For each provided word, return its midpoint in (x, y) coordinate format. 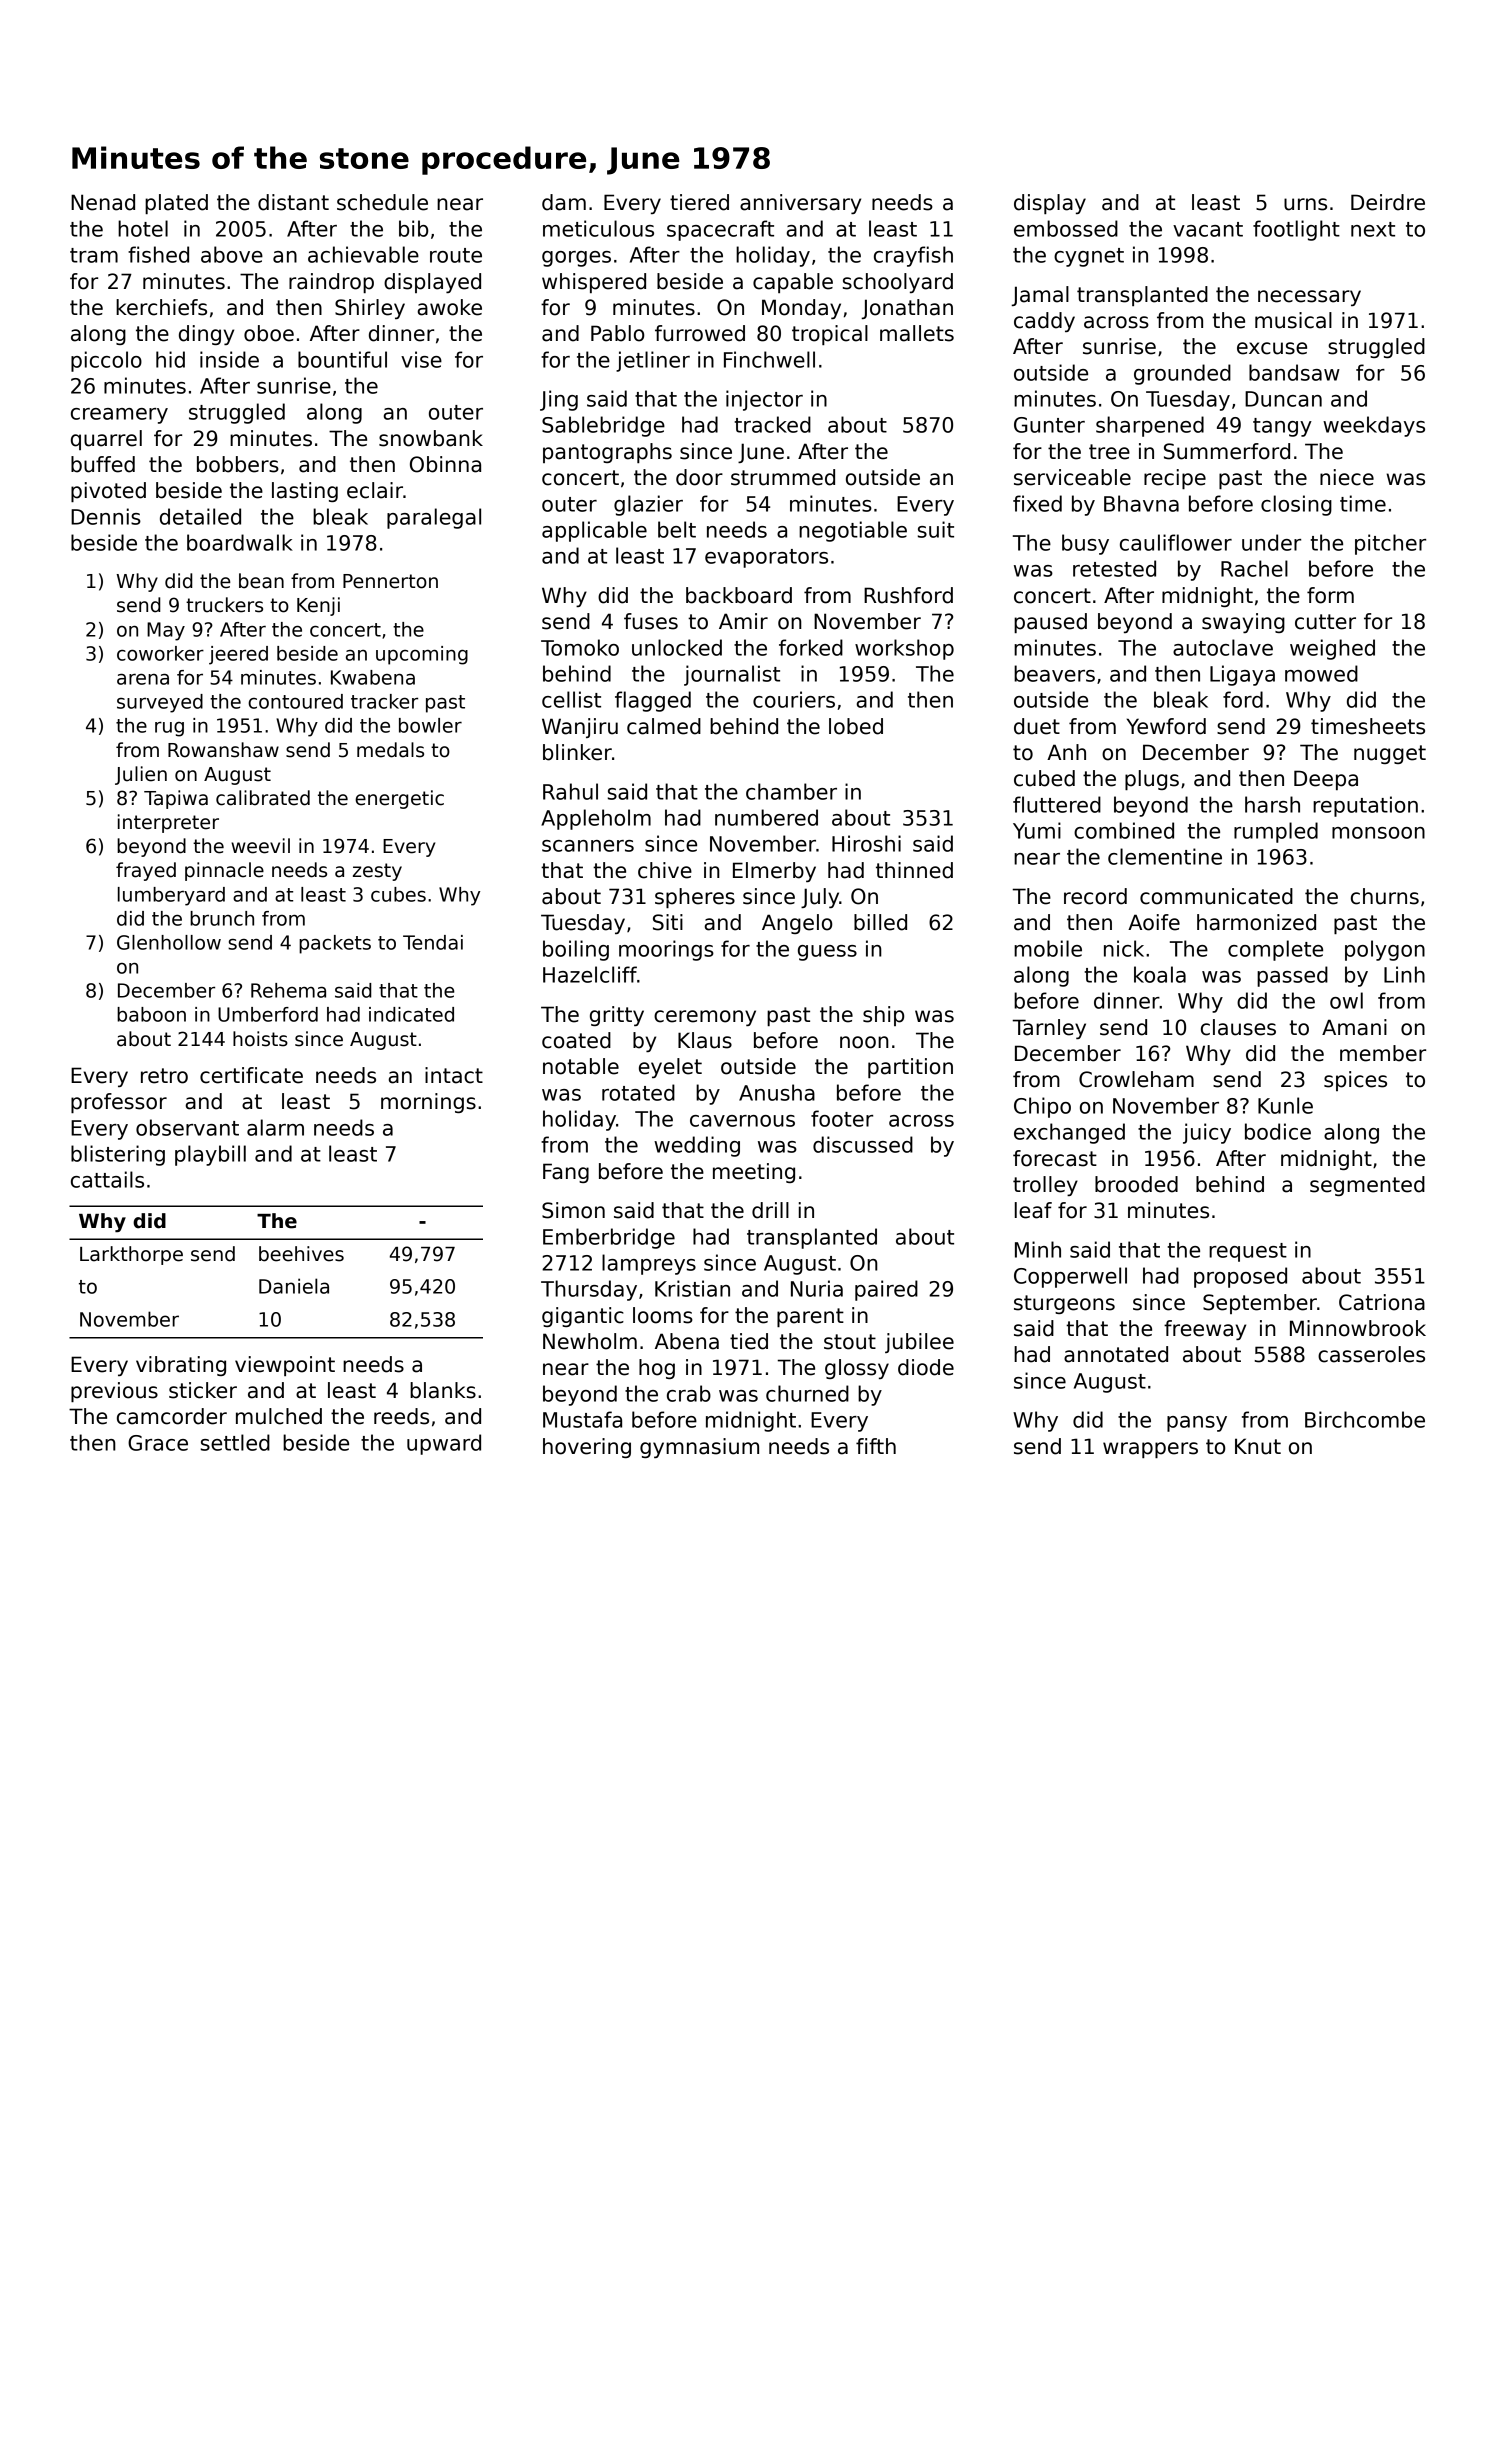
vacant (1208, 229)
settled (235, 1442)
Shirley (370, 309)
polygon (1385, 950)
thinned (914, 870)
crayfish (913, 256)
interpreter (168, 823)
